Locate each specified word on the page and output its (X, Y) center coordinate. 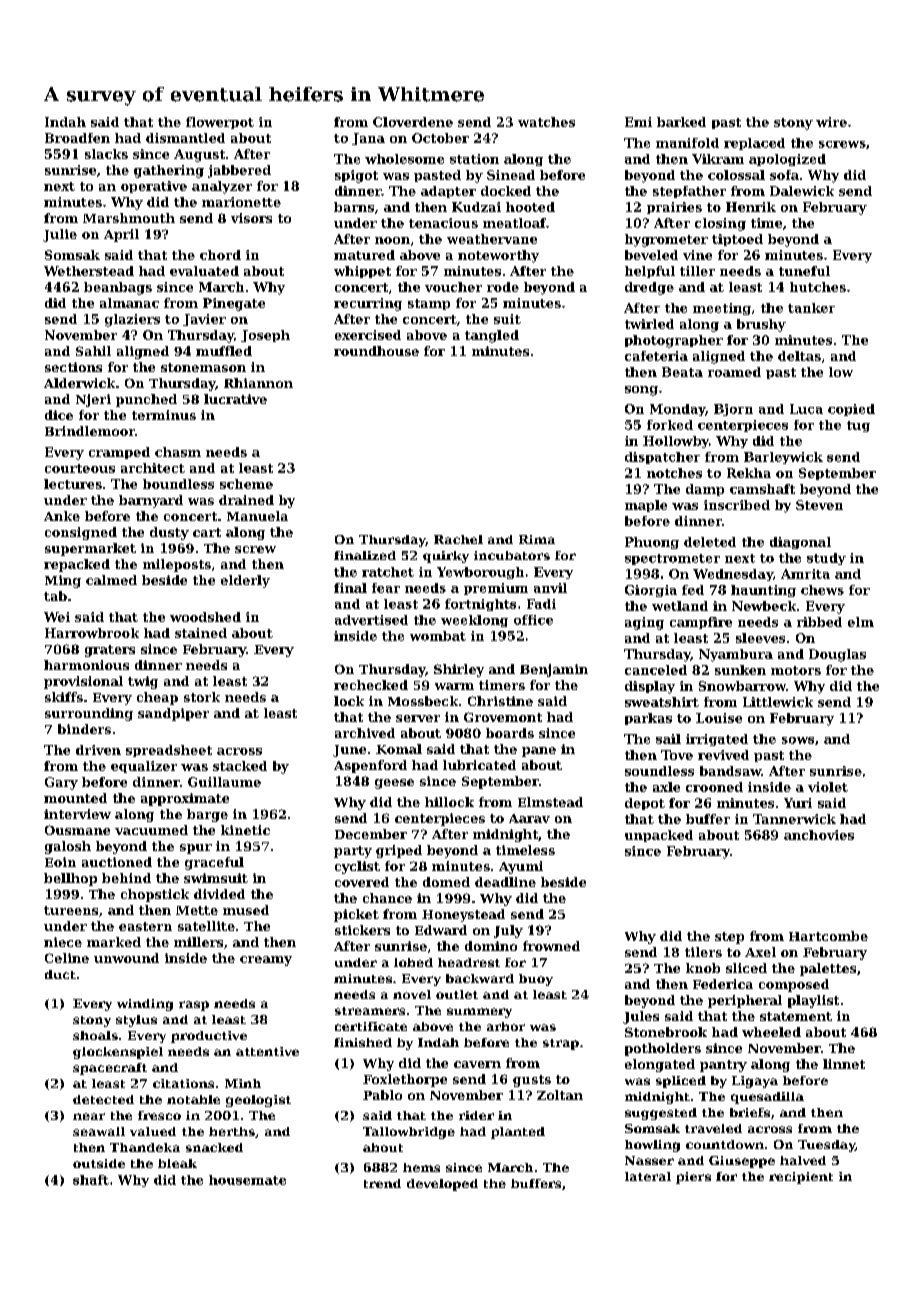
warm (454, 686)
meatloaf (514, 223)
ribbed (819, 622)
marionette (241, 202)
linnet (844, 1064)
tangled (492, 336)
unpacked (659, 836)
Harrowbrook (92, 633)
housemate (247, 1180)
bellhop (70, 879)
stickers (362, 930)
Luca (806, 409)
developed (442, 1185)
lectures (73, 484)
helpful (650, 272)
